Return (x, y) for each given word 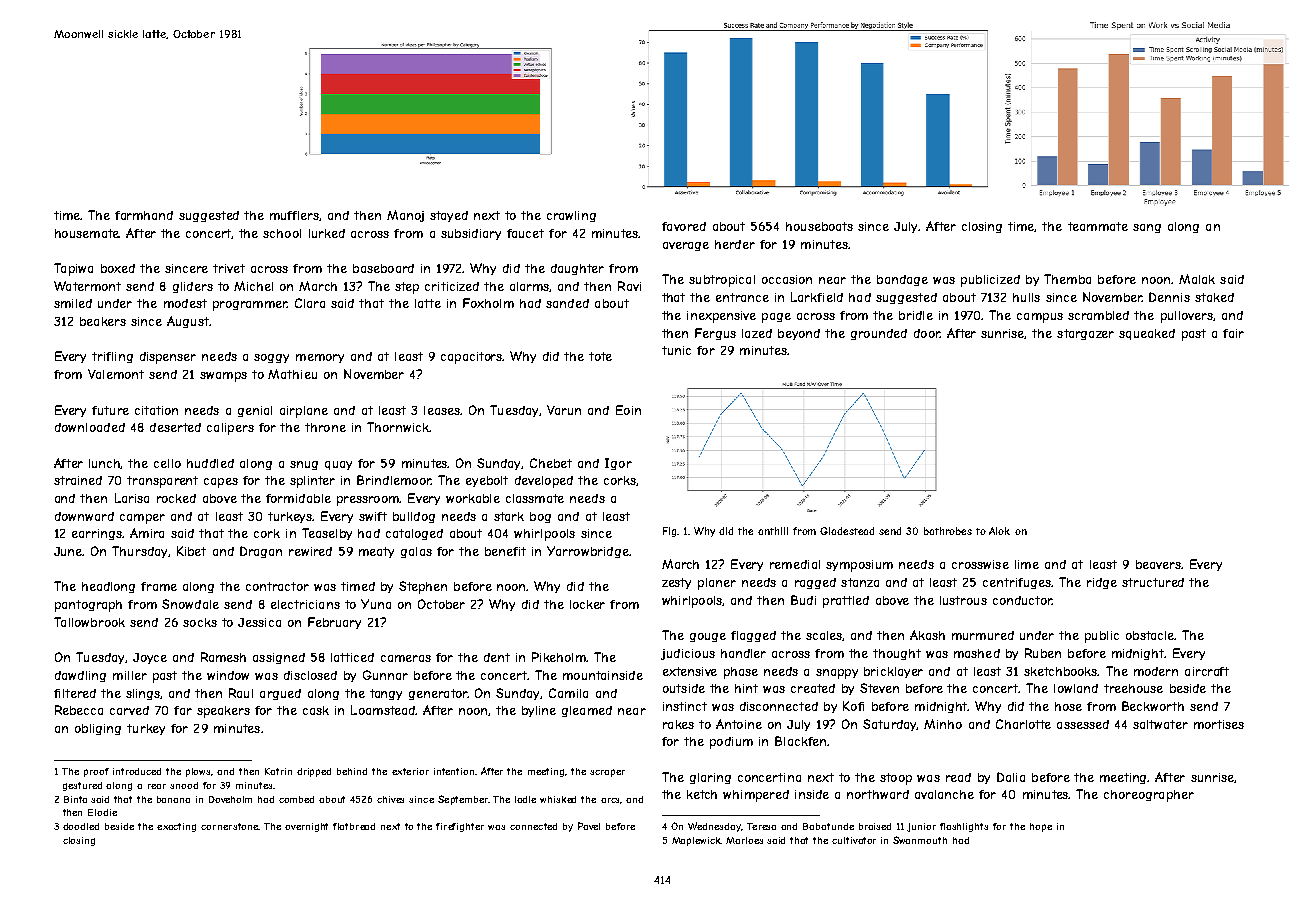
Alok (999, 531)
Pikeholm (559, 657)
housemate (87, 233)
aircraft (1207, 671)
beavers (1158, 564)
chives (390, 799)
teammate (1098, 226)
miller (130, 675)
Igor (618, 464)
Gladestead (847, 531)
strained (78, 480)
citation (156, 410)
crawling (571, 216)
